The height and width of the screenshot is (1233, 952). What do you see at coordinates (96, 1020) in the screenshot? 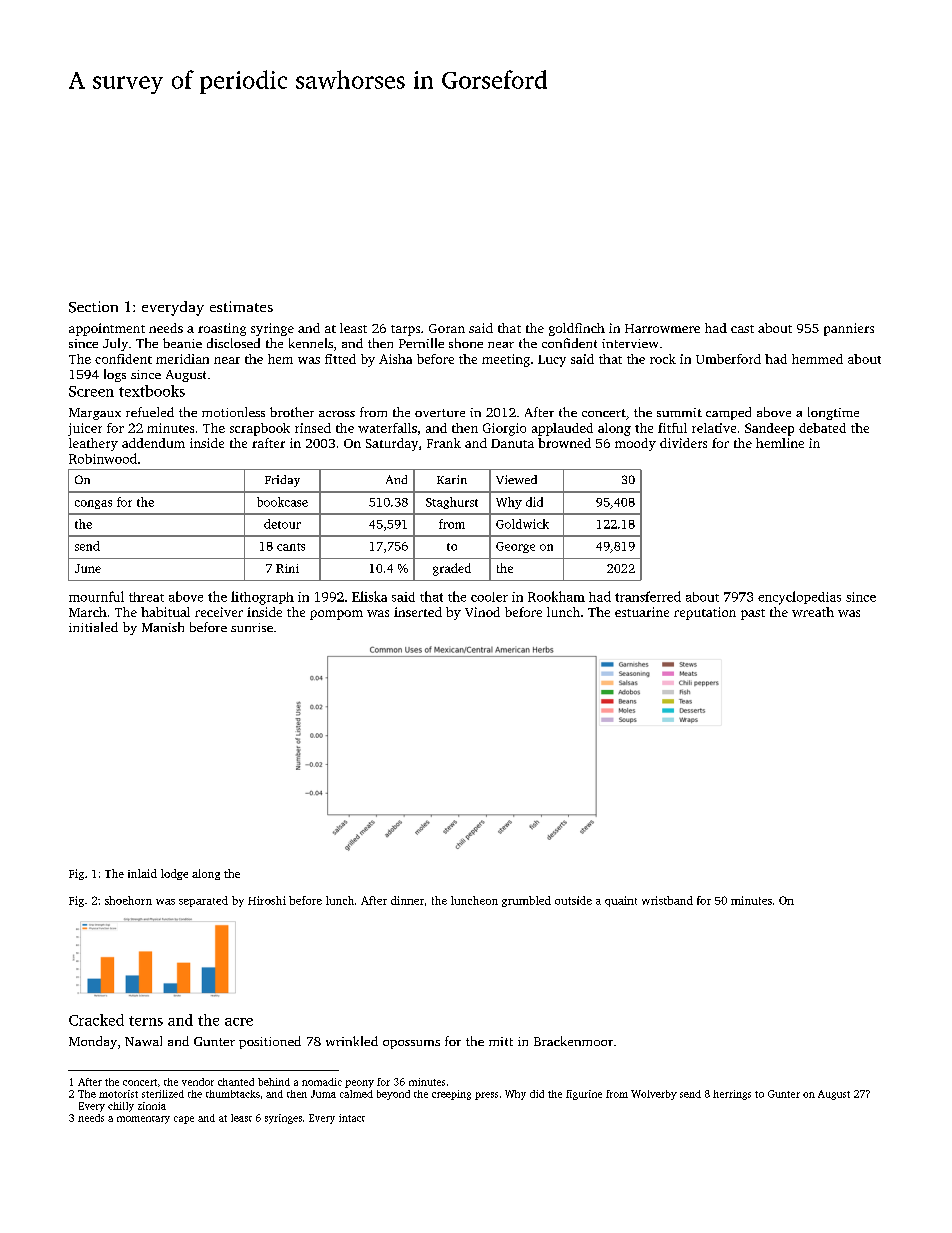
I see `Cracked` at bounding box center [96, 1020].
